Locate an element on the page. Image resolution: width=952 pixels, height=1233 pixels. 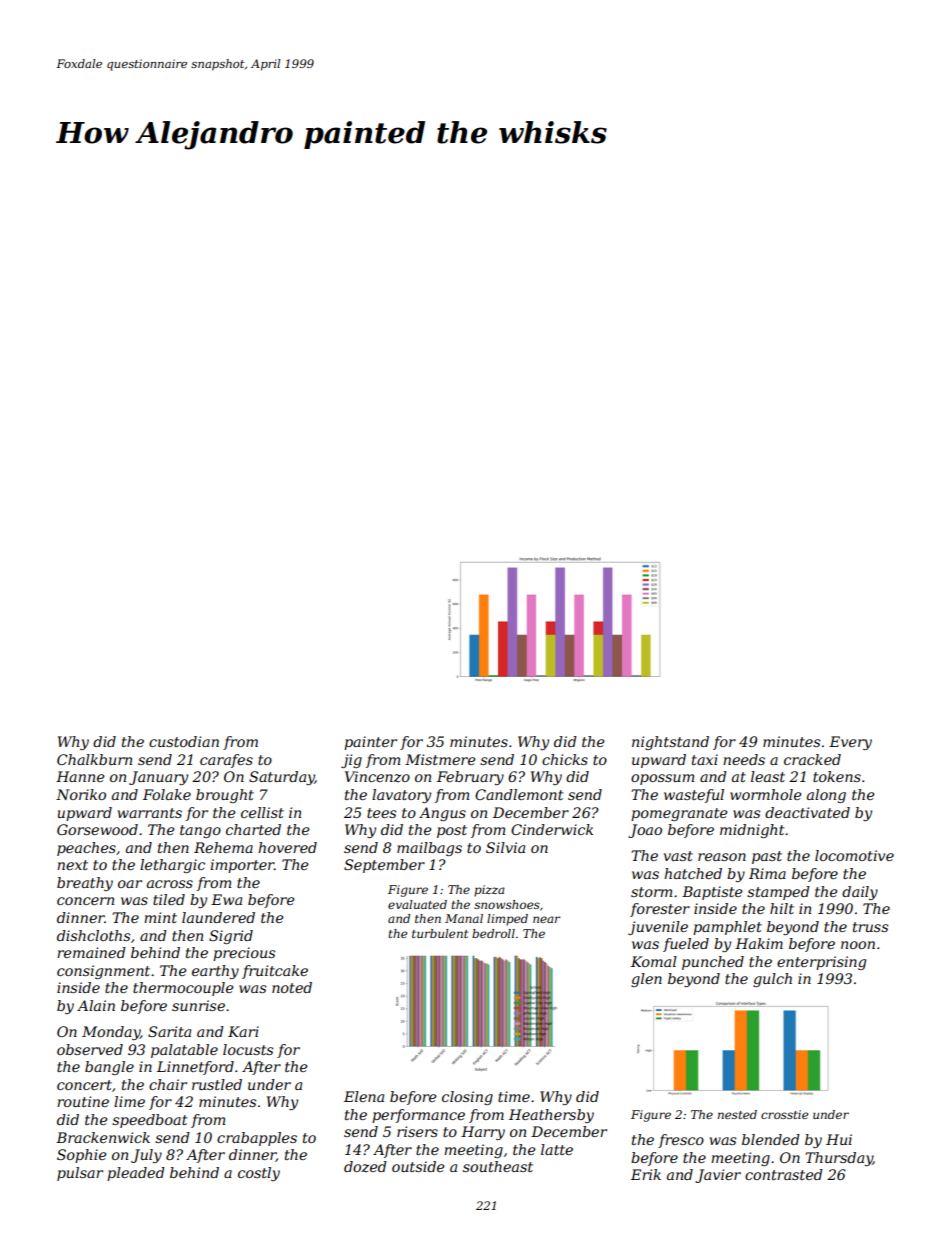
pleaded is located at coordinates (136, 1174).
